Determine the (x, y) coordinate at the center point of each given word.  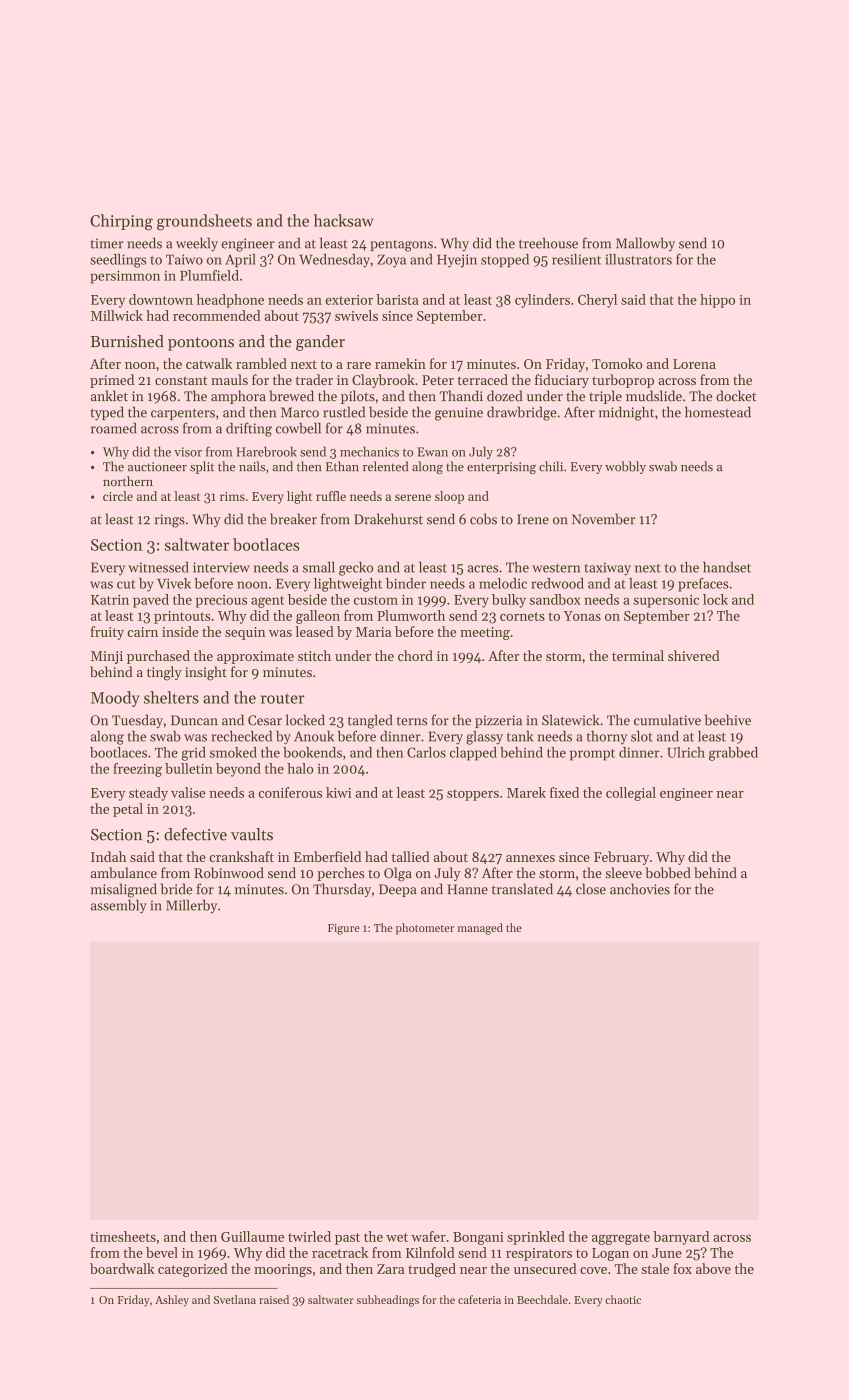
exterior (349, 300)
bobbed (668, 872)
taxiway (607, 569)
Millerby (191, 907)
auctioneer (157, 467)
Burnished (127, 341)
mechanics (369, 451)
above (713, 1268)
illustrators (638, 259)
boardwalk (122, 1268)
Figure (344, 929)
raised (274, 1299)
